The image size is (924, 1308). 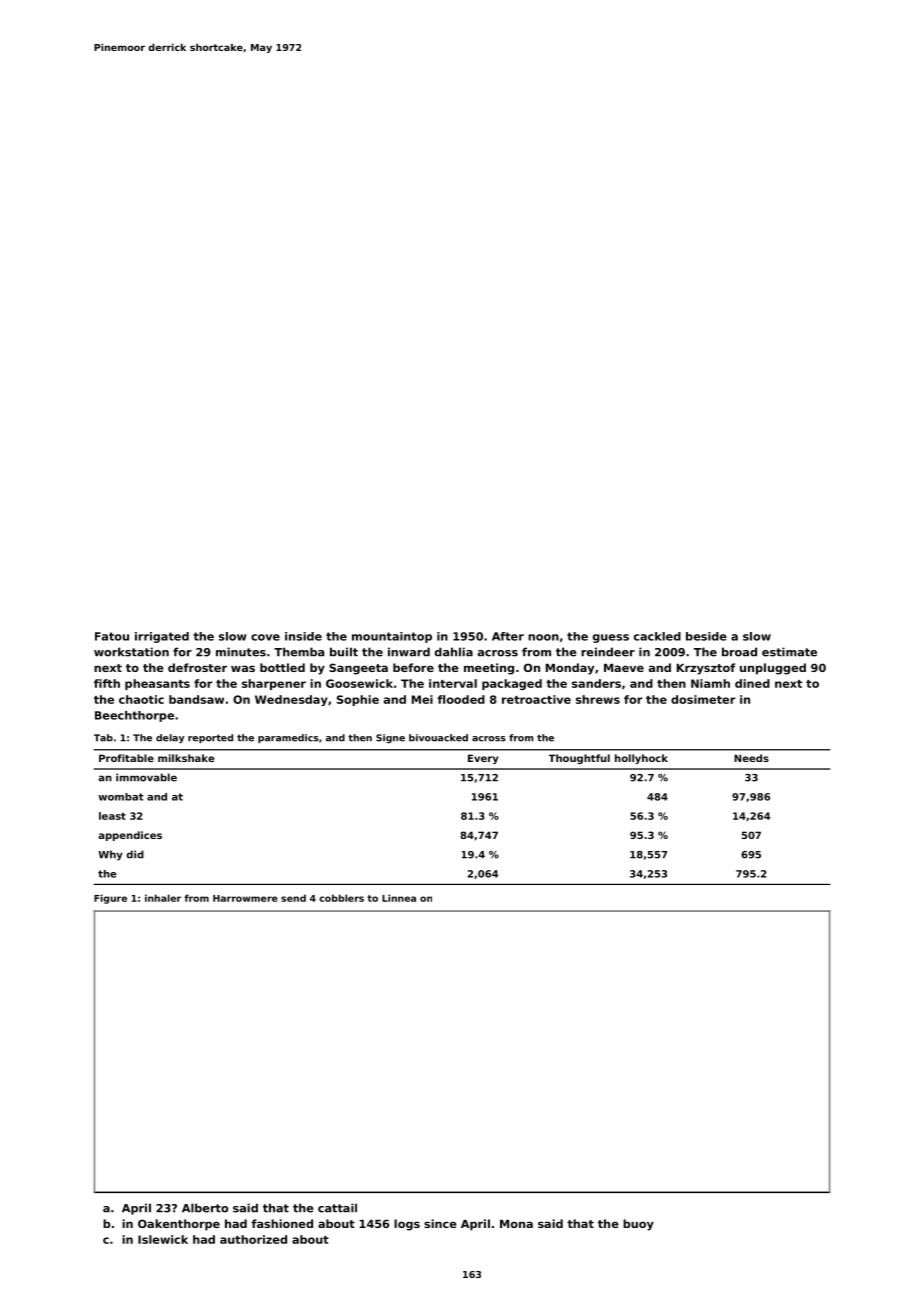 I want to click on Mona, so click(x=516, y=1224).
